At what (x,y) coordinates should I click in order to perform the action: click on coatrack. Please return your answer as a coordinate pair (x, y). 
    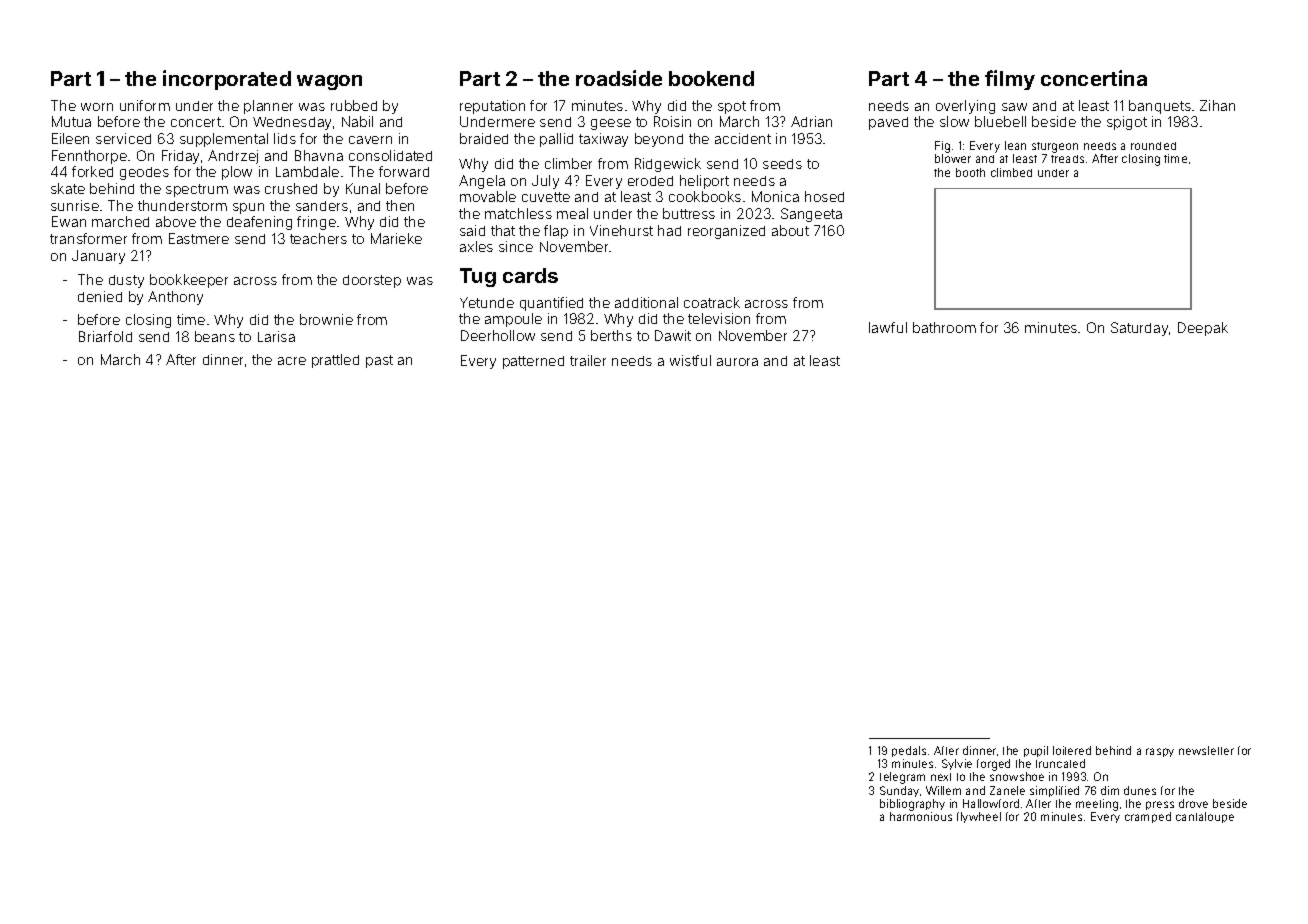
    Looking at the image, I should click on (712, 302).
